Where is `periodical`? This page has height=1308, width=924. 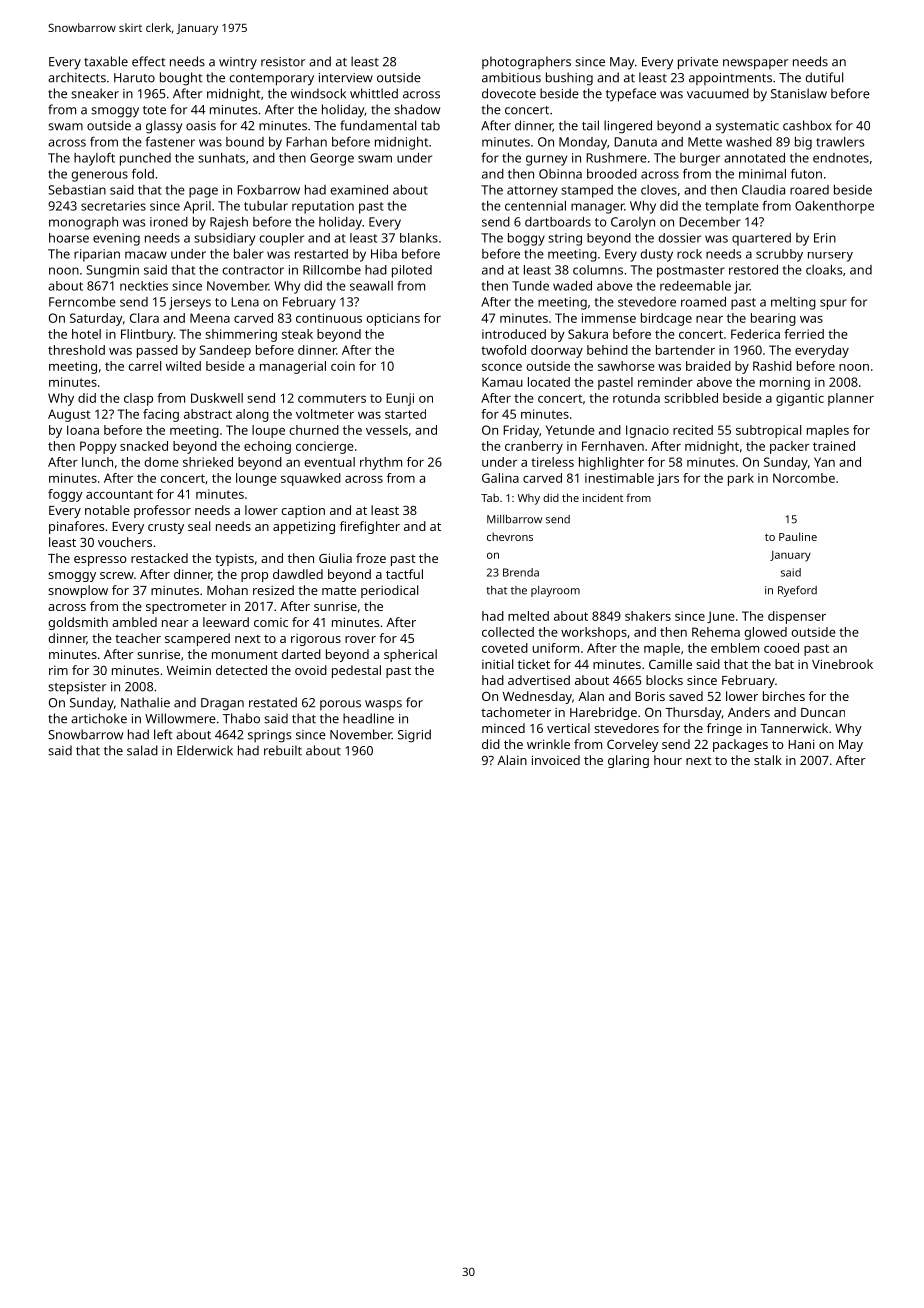
periodical is located at coordinates (389, 591).
